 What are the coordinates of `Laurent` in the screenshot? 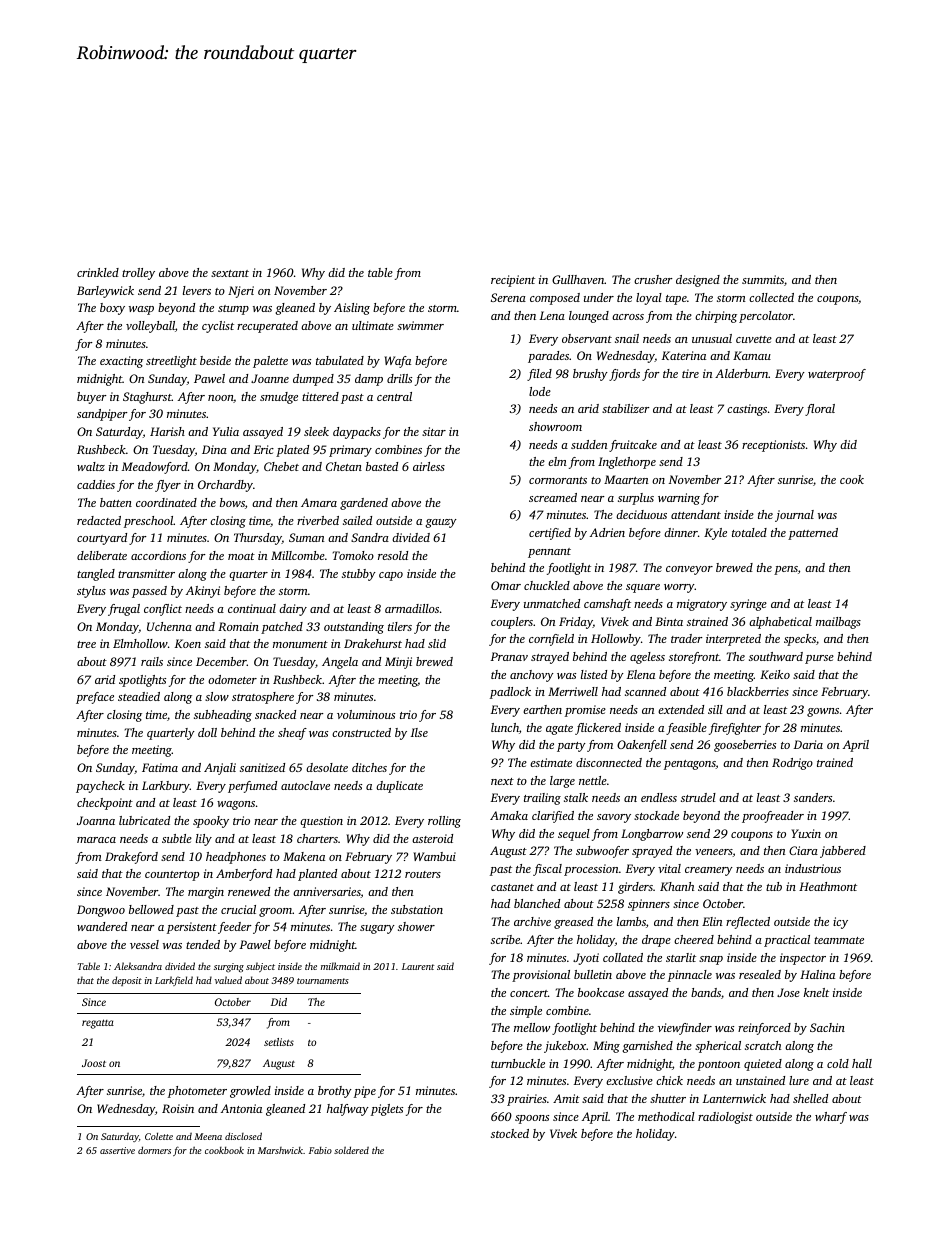 It's located at (418, 966).
